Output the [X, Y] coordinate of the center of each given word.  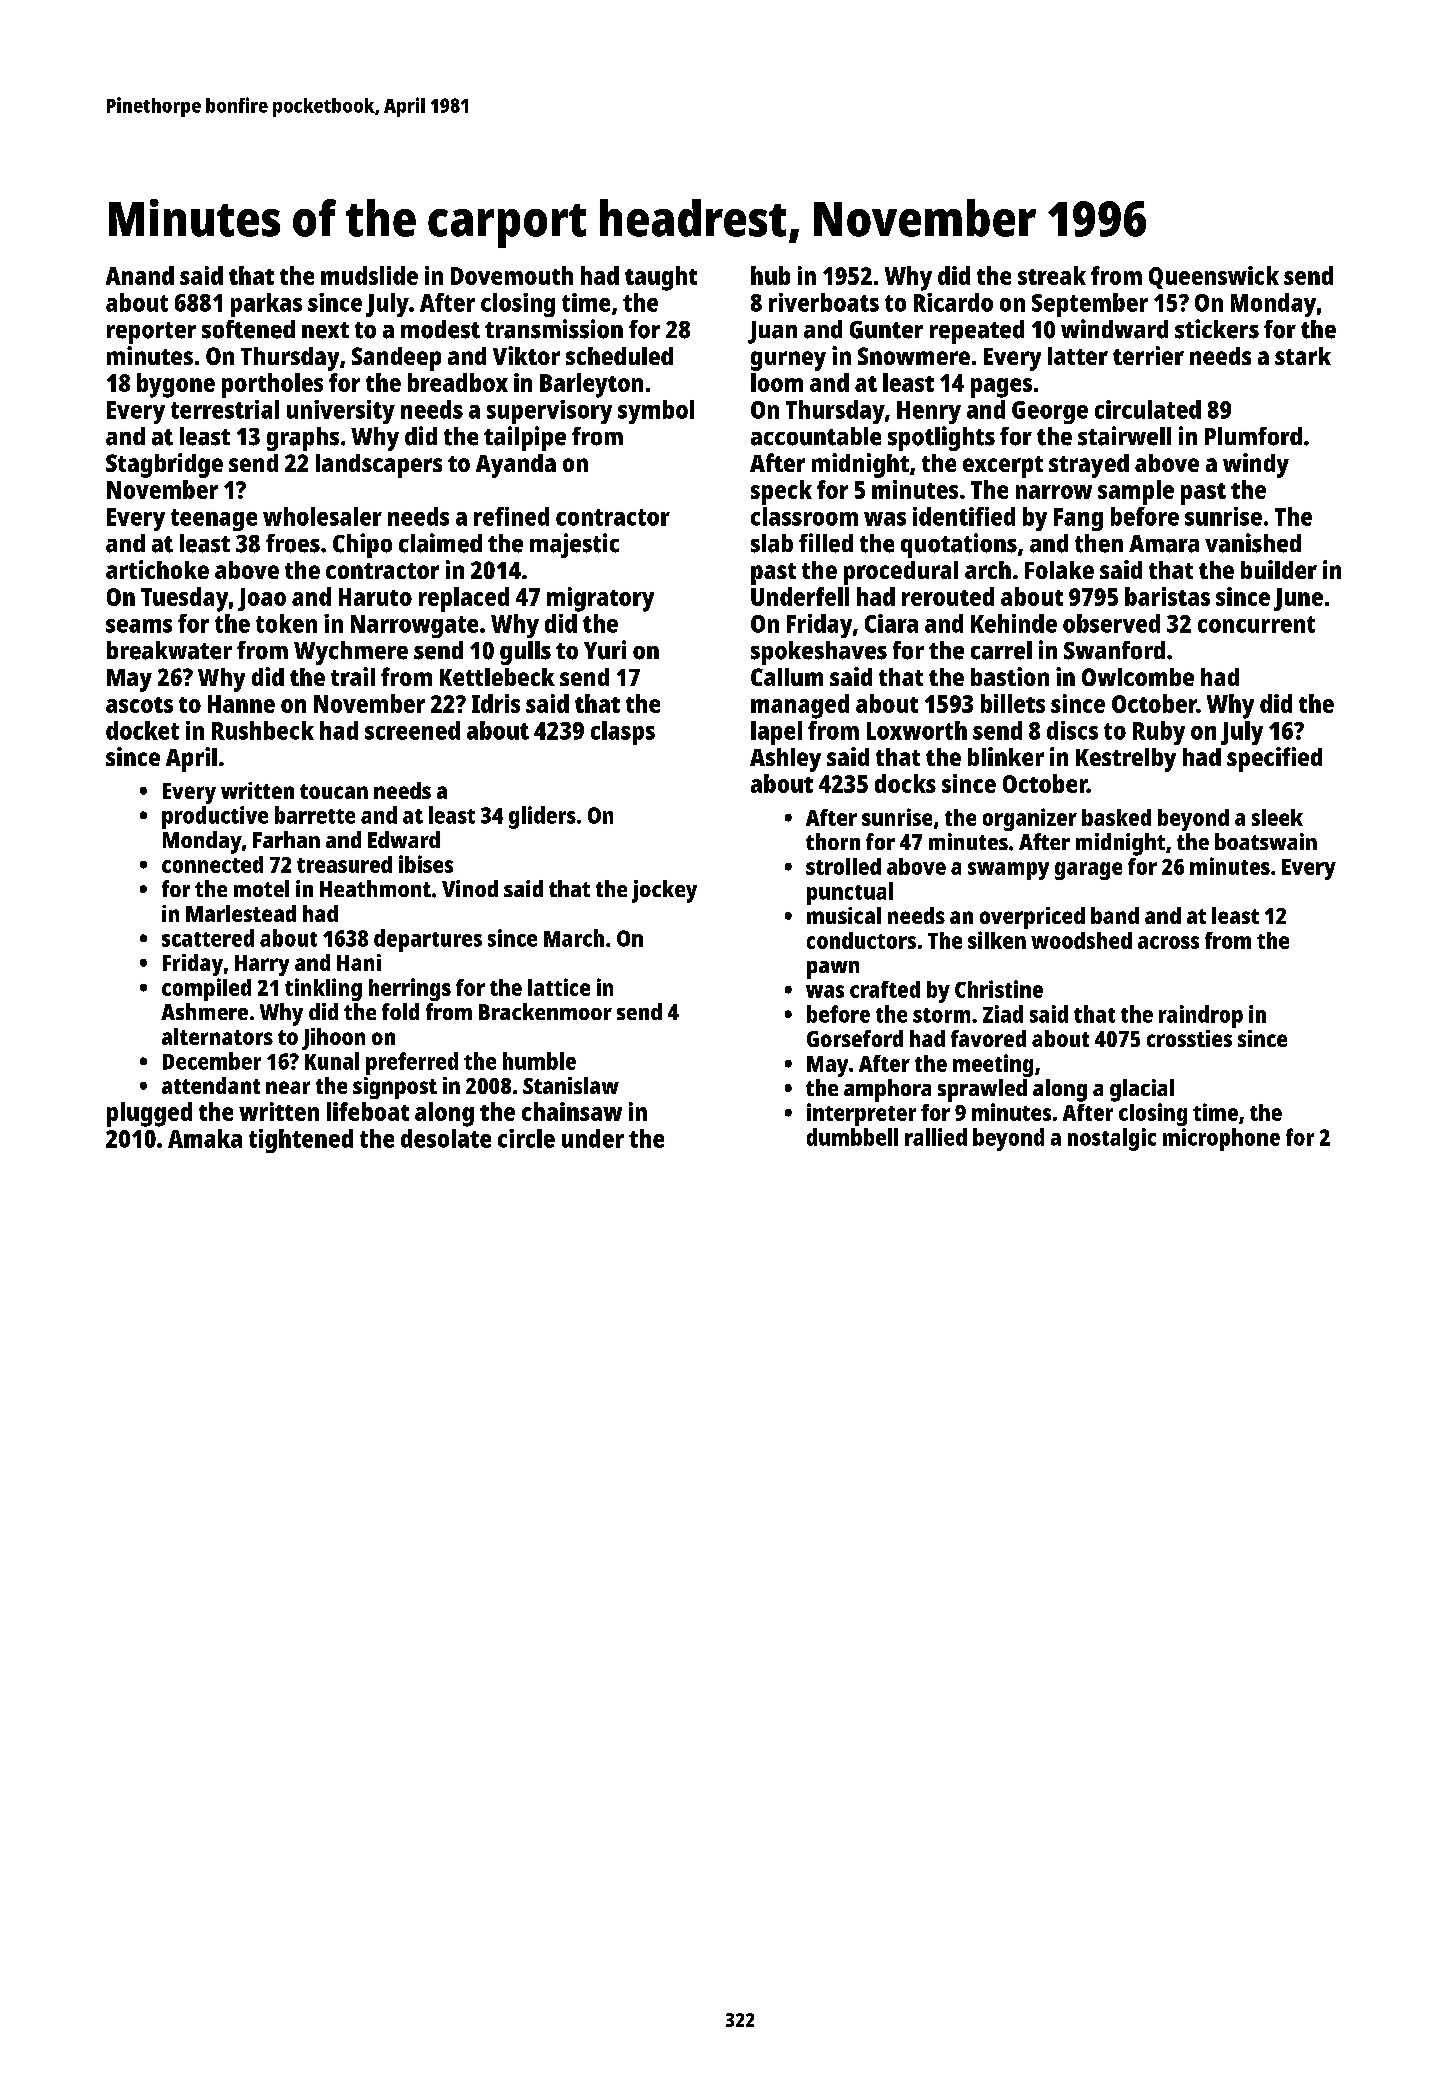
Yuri [605, 650]
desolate [446, 1138]
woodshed [1081, 940]
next [325, 330]
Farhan [286, 839]
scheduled [619, 356]
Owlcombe [1138, 677]
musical [844, 915]
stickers [1217, 329]
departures [428, 940]
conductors [861, 940]
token [286, 623]
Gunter [886, 330]
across [1168, 942]
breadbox [458, 382]
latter [1078, 356]
